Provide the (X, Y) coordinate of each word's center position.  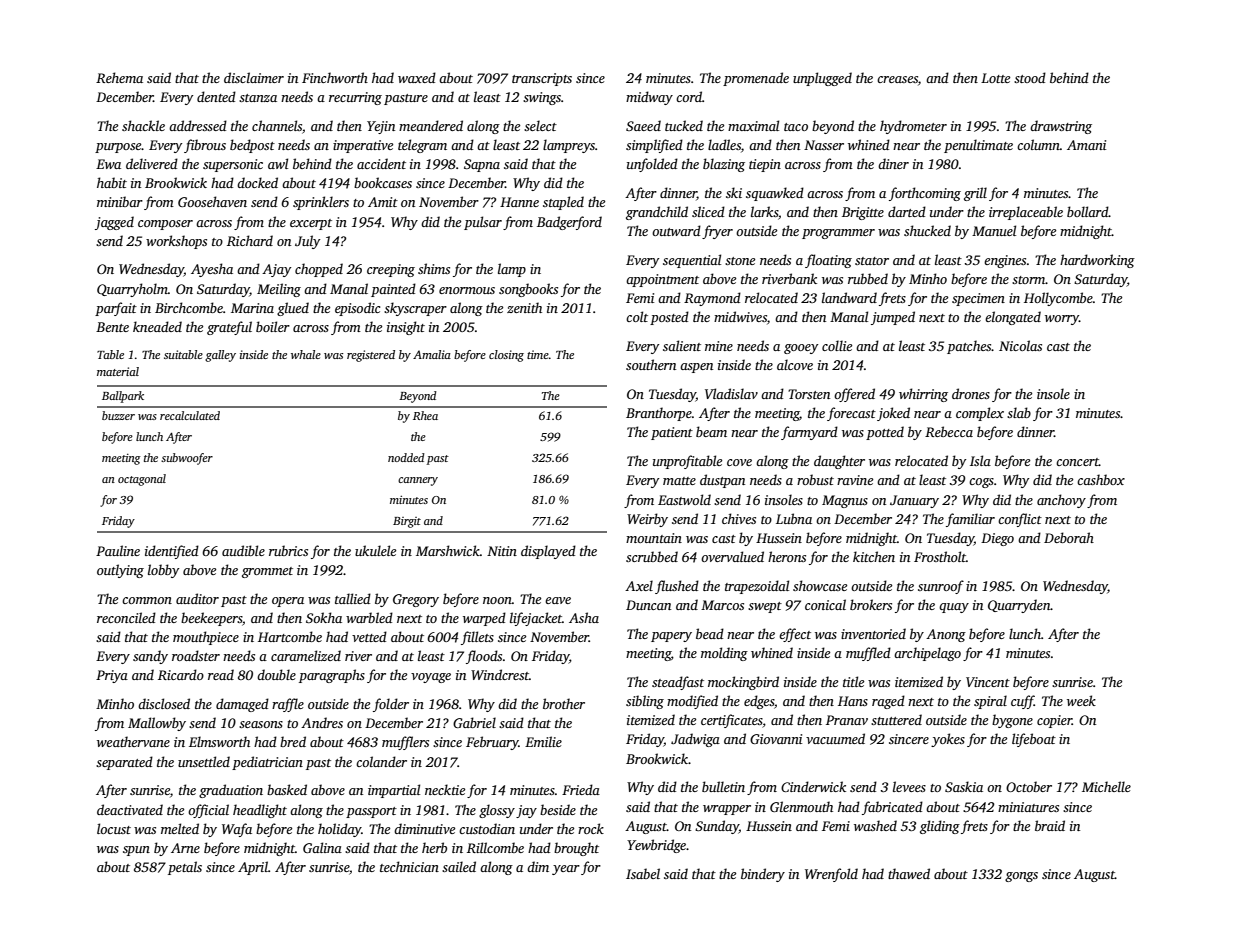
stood (1030, 77)
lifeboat (1034, 740)
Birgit (407, 522)
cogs (981, 483)
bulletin (723, 786)
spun (136, 851)
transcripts (542, 79)
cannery (418, 481)
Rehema (119, 77)
